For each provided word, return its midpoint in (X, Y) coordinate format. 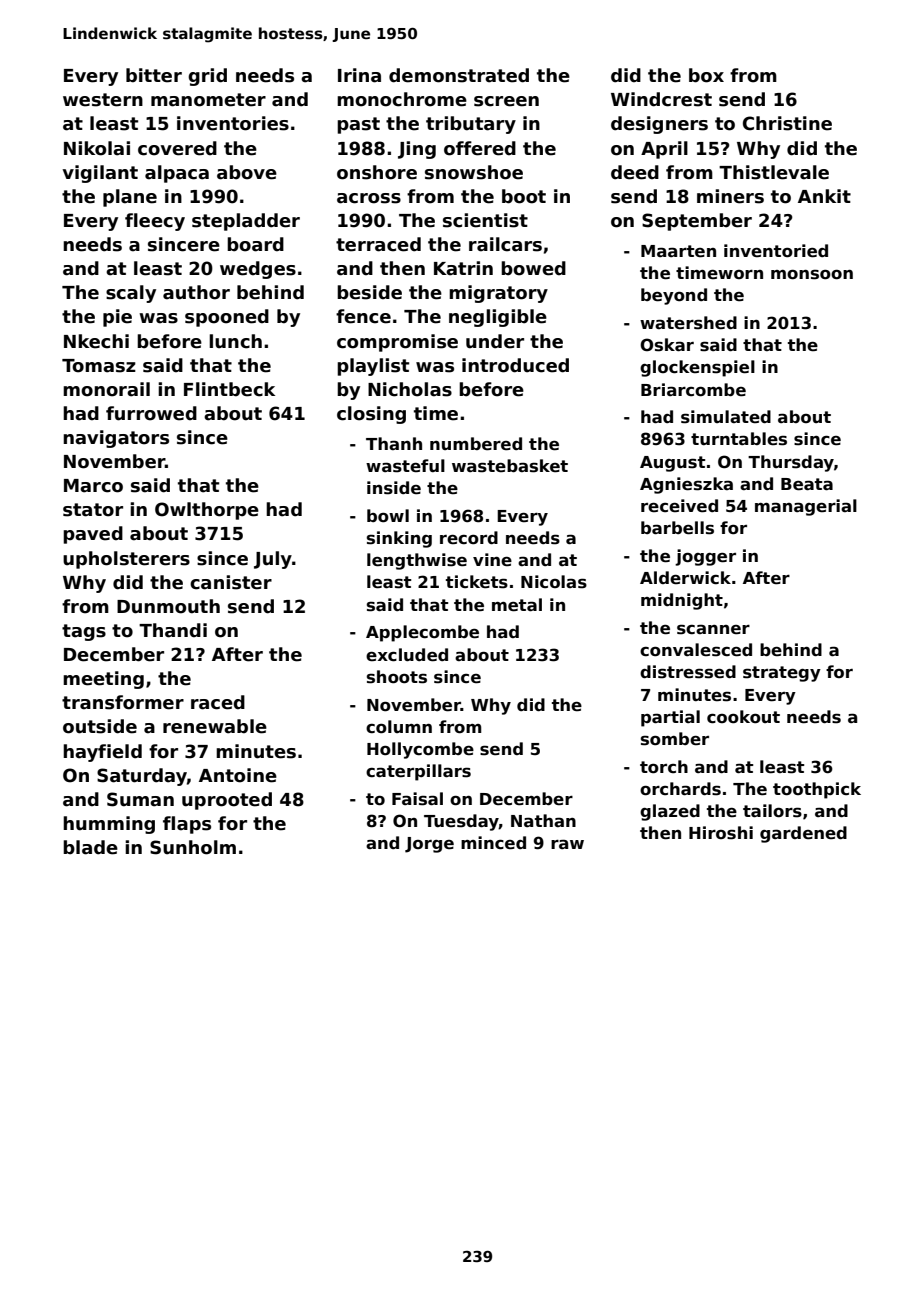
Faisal (417, 799)
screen (506, 101)
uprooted (227, 801)
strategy (782, 674)
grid (207, 77)
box (706, 75)
